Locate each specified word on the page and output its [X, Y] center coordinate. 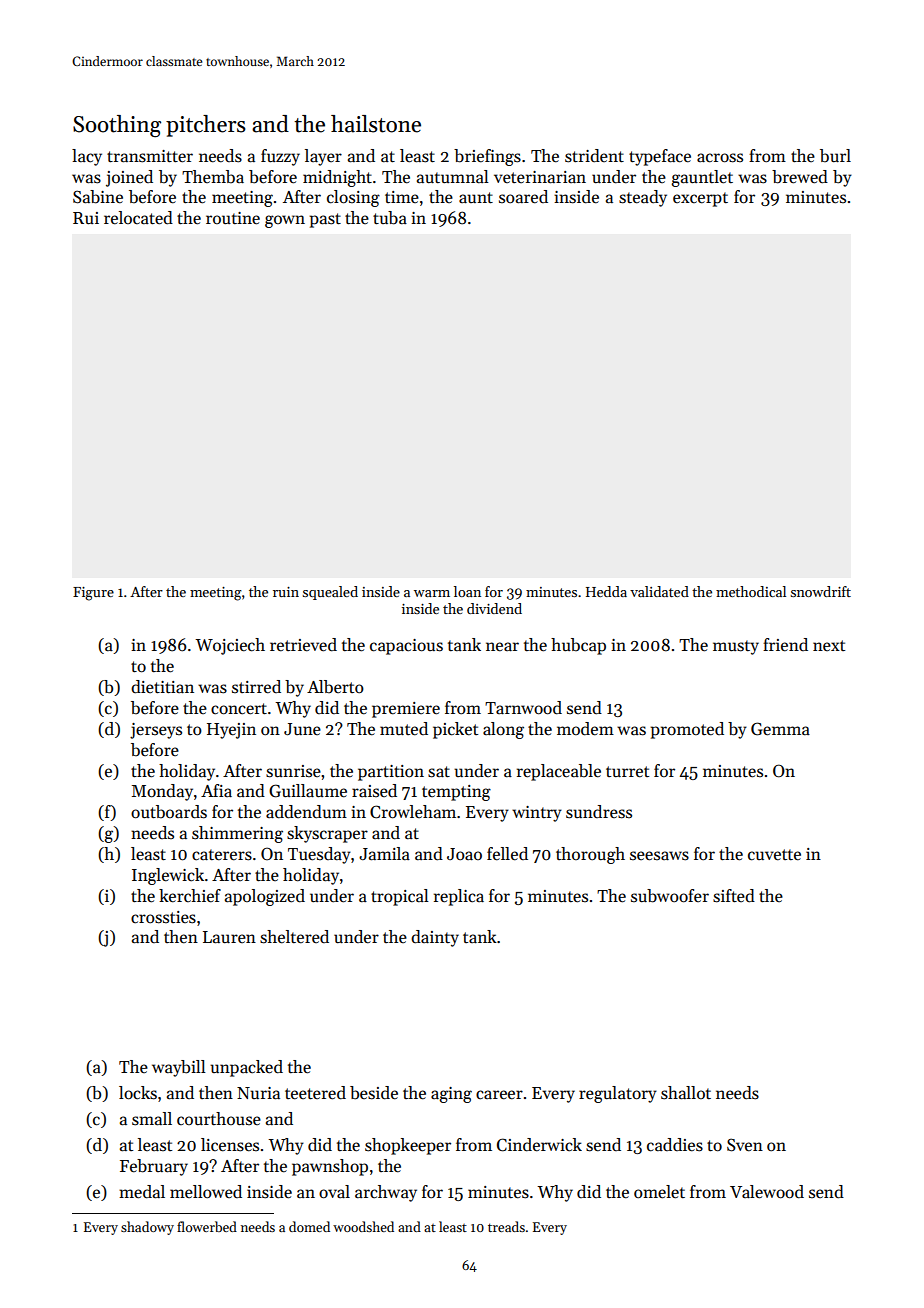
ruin [286, 592]
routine [233, 218]
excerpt [700, 199]
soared [523, 197]
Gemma [780, 729]
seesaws [659, 856]
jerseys [156, 731]
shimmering [237, 834]
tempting [456, 793]
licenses [230, 1145]
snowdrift [821, 591]
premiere [406, 710]
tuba [390, 218]
